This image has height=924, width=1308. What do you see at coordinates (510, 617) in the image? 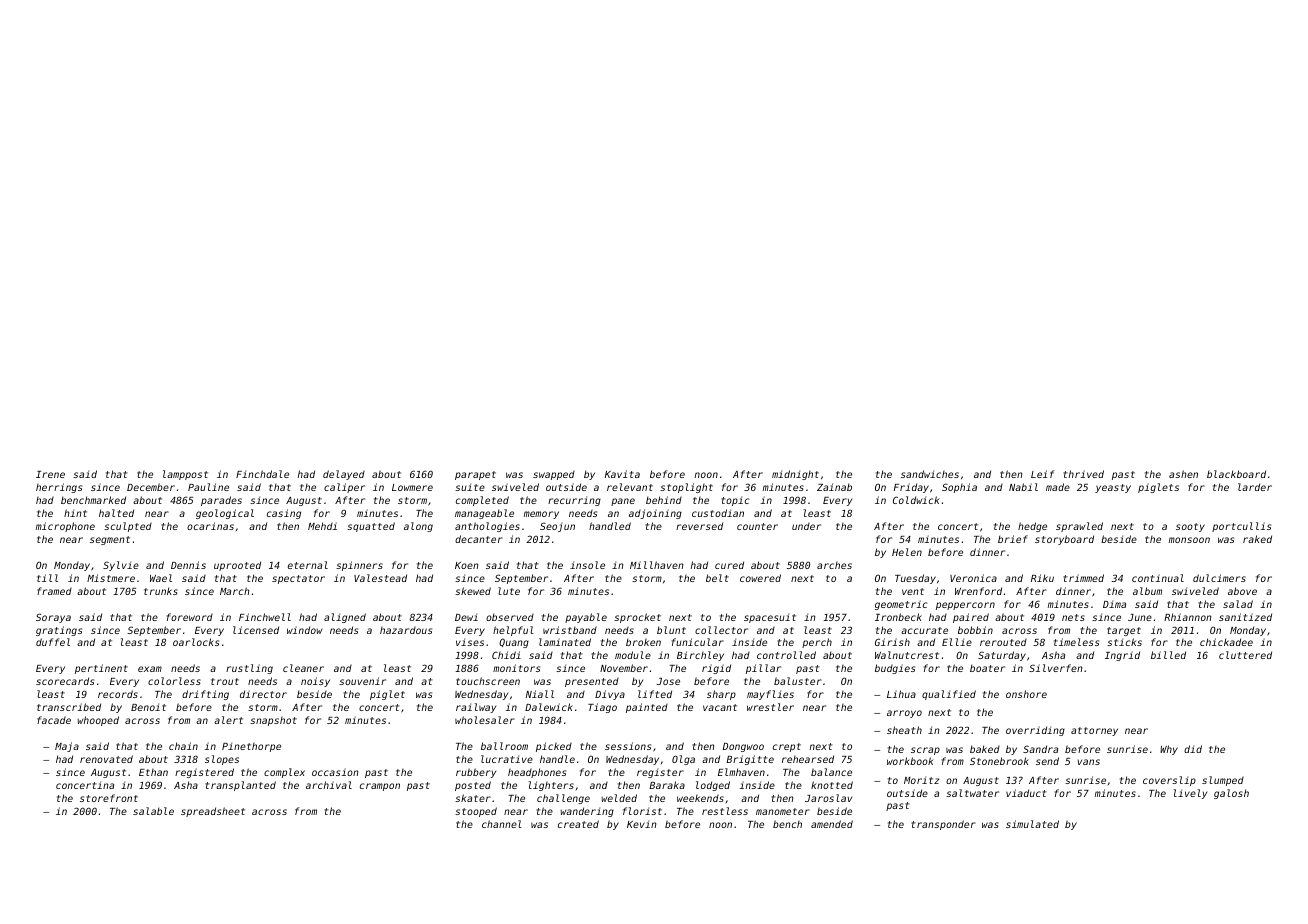
I see `observed` at bounding box center [510, 617].
